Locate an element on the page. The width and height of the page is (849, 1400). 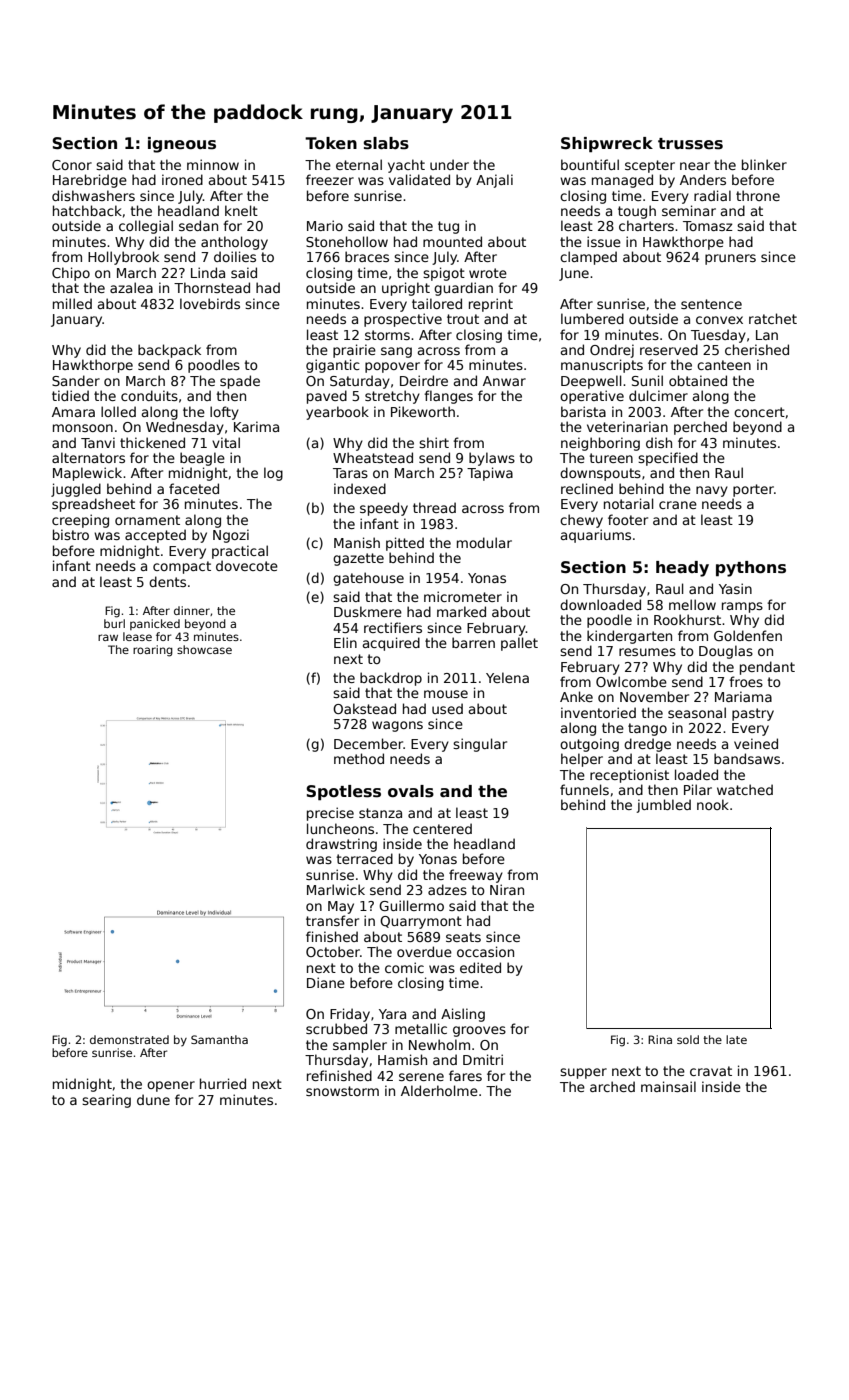
Anjali is located at coordinates (494, 181).
